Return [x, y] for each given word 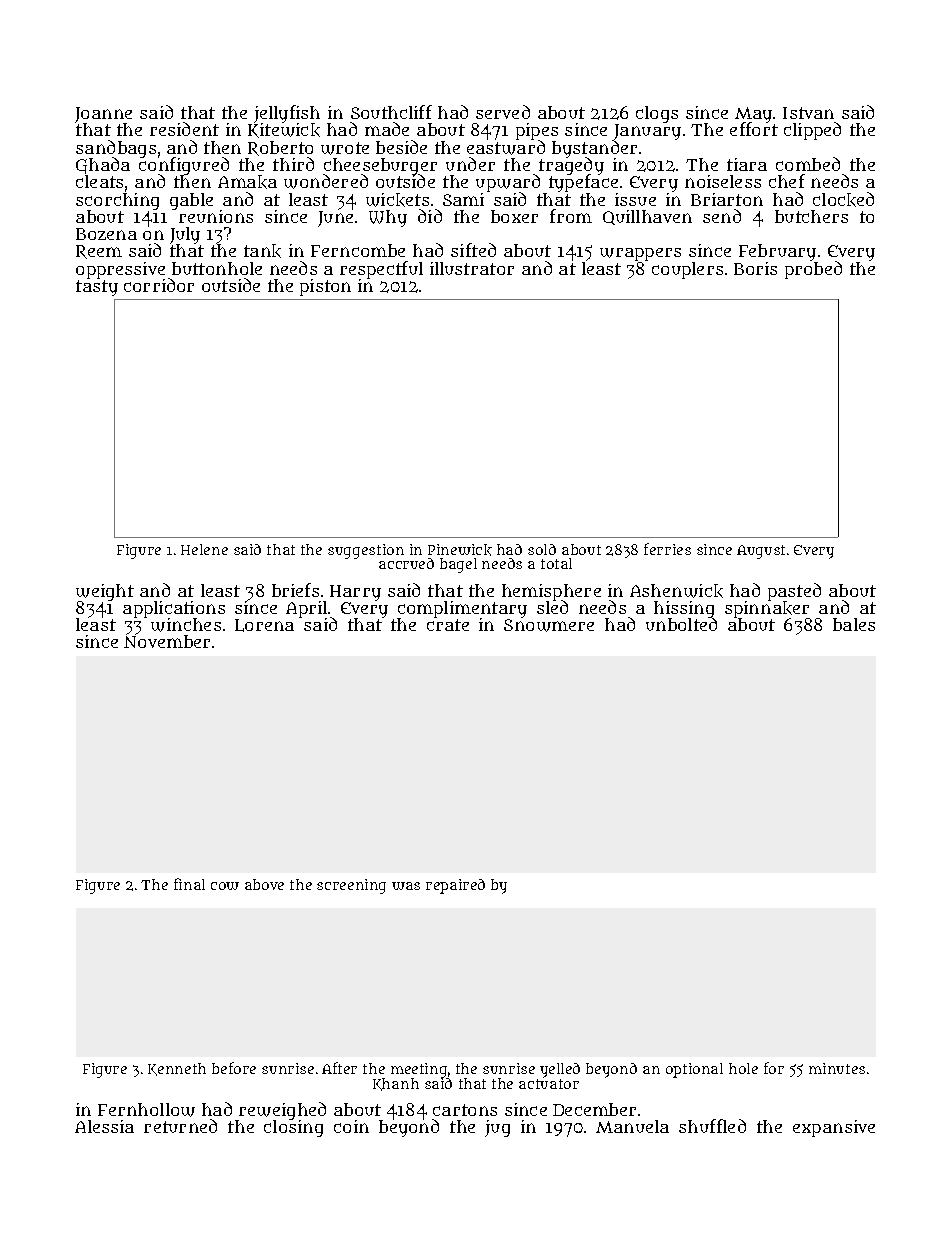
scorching [117, 201]
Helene [204, 549]
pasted [794, 592]
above [264, 884]
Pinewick [460, 550]
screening [351, 886]
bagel [458, 565]
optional [694, 1070]
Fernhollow [146, 1110]
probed [813, 270]
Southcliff [391, 112]
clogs [657, 114]
